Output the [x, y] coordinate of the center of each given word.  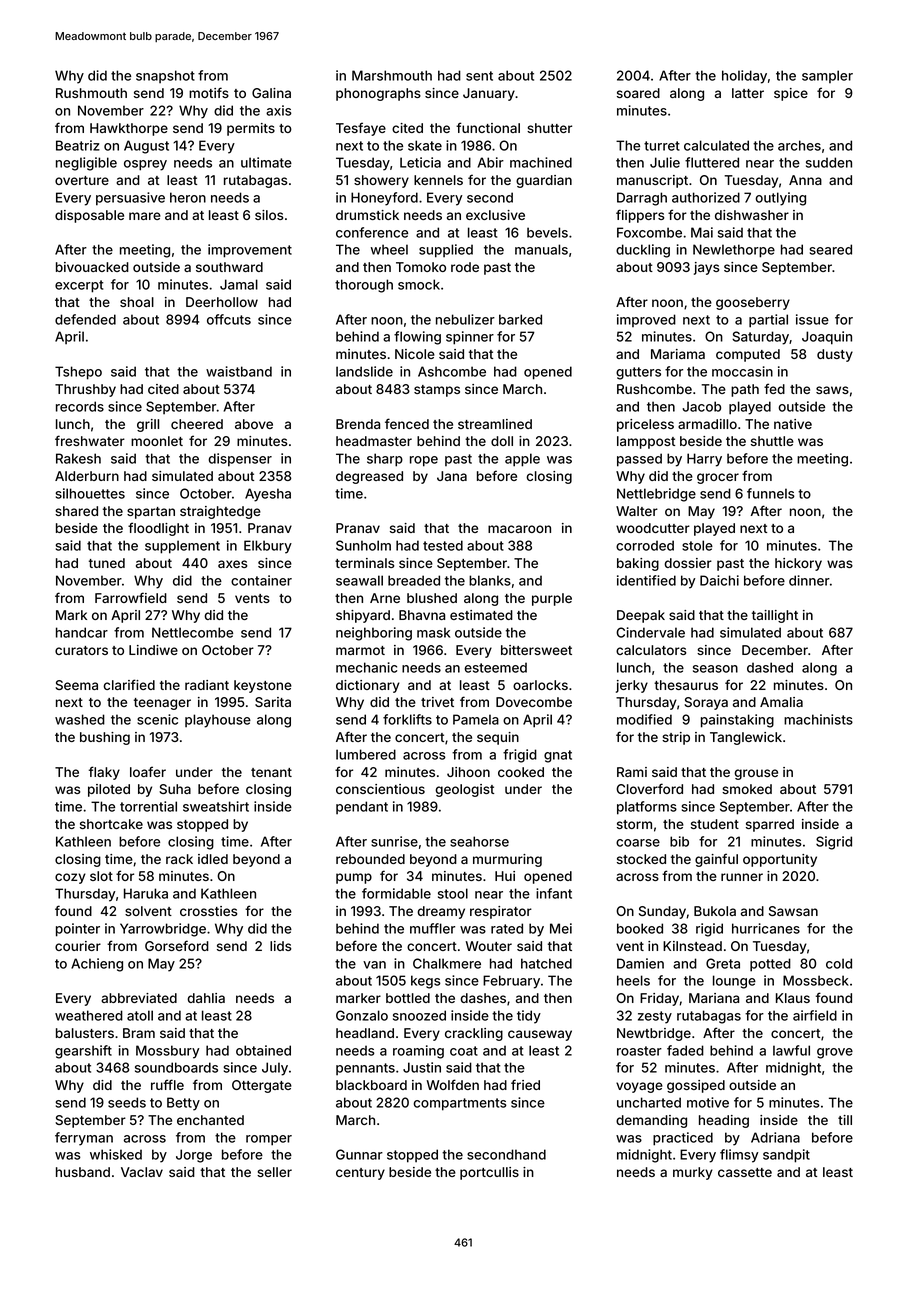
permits [251, 129]
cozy [70, 878]
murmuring [507, 860]
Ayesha [268, 495]
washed [80, 719]
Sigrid [834, 843]
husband [83, 1172]
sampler [827, 76]
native [793, 424]
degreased [369, 477]
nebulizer [465, 319]
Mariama [678, 354]
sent [479, 76]
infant [554, 893]
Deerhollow [222, 302]
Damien [640, 963]
